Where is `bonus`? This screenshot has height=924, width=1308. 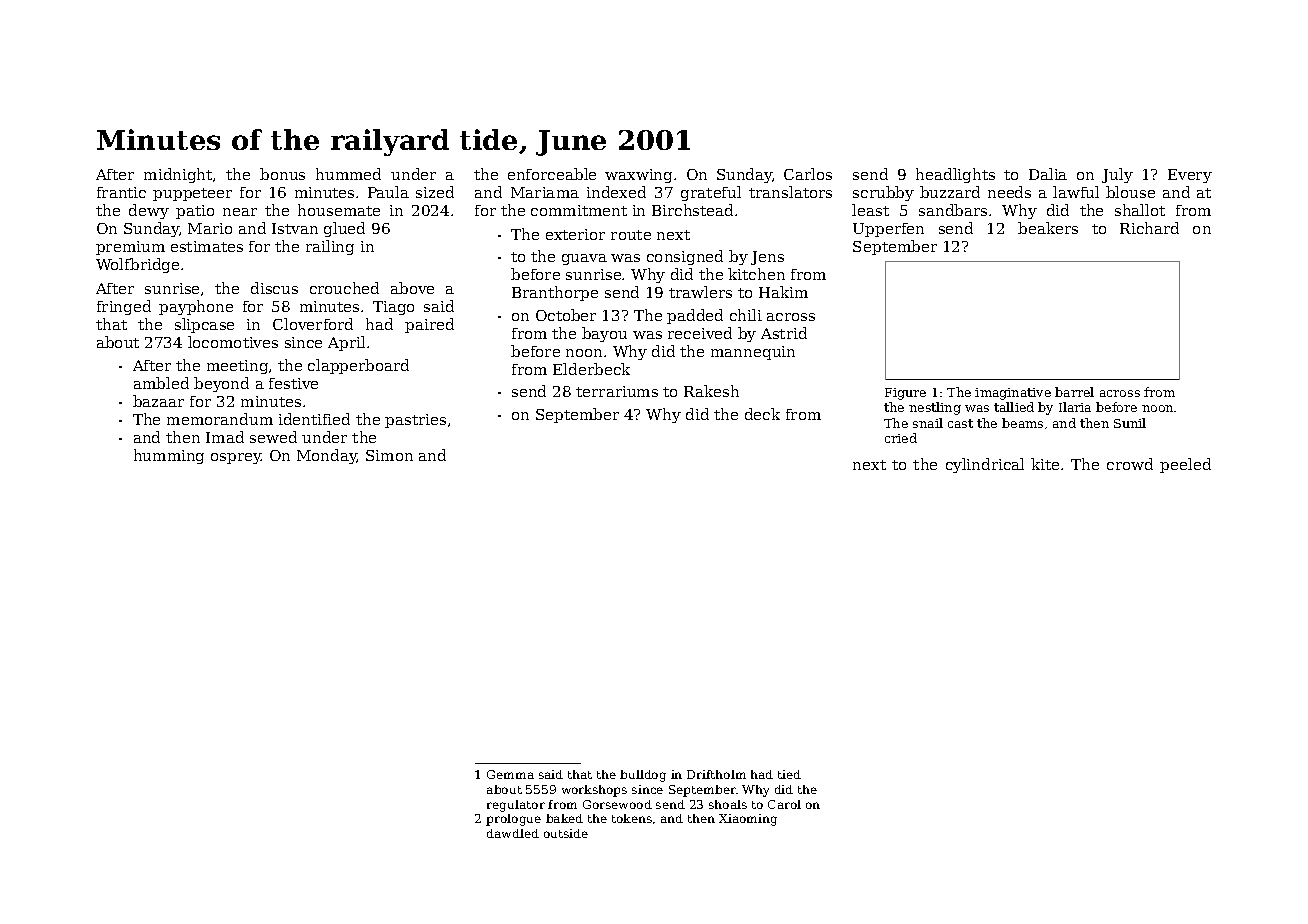
bonus is located at coordinates (282, 174).
